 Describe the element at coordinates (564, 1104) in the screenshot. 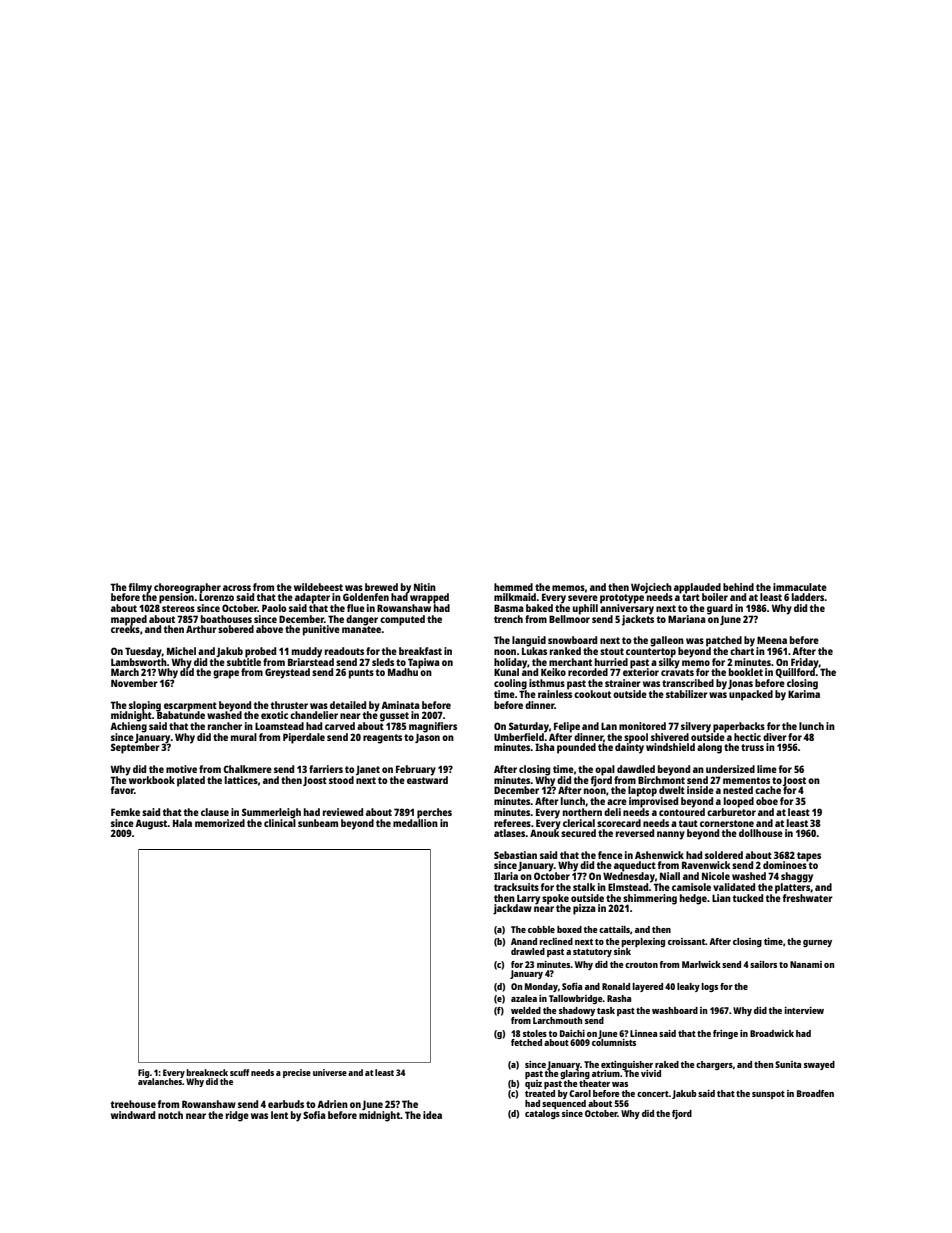

I see `sequenced` at that location.
